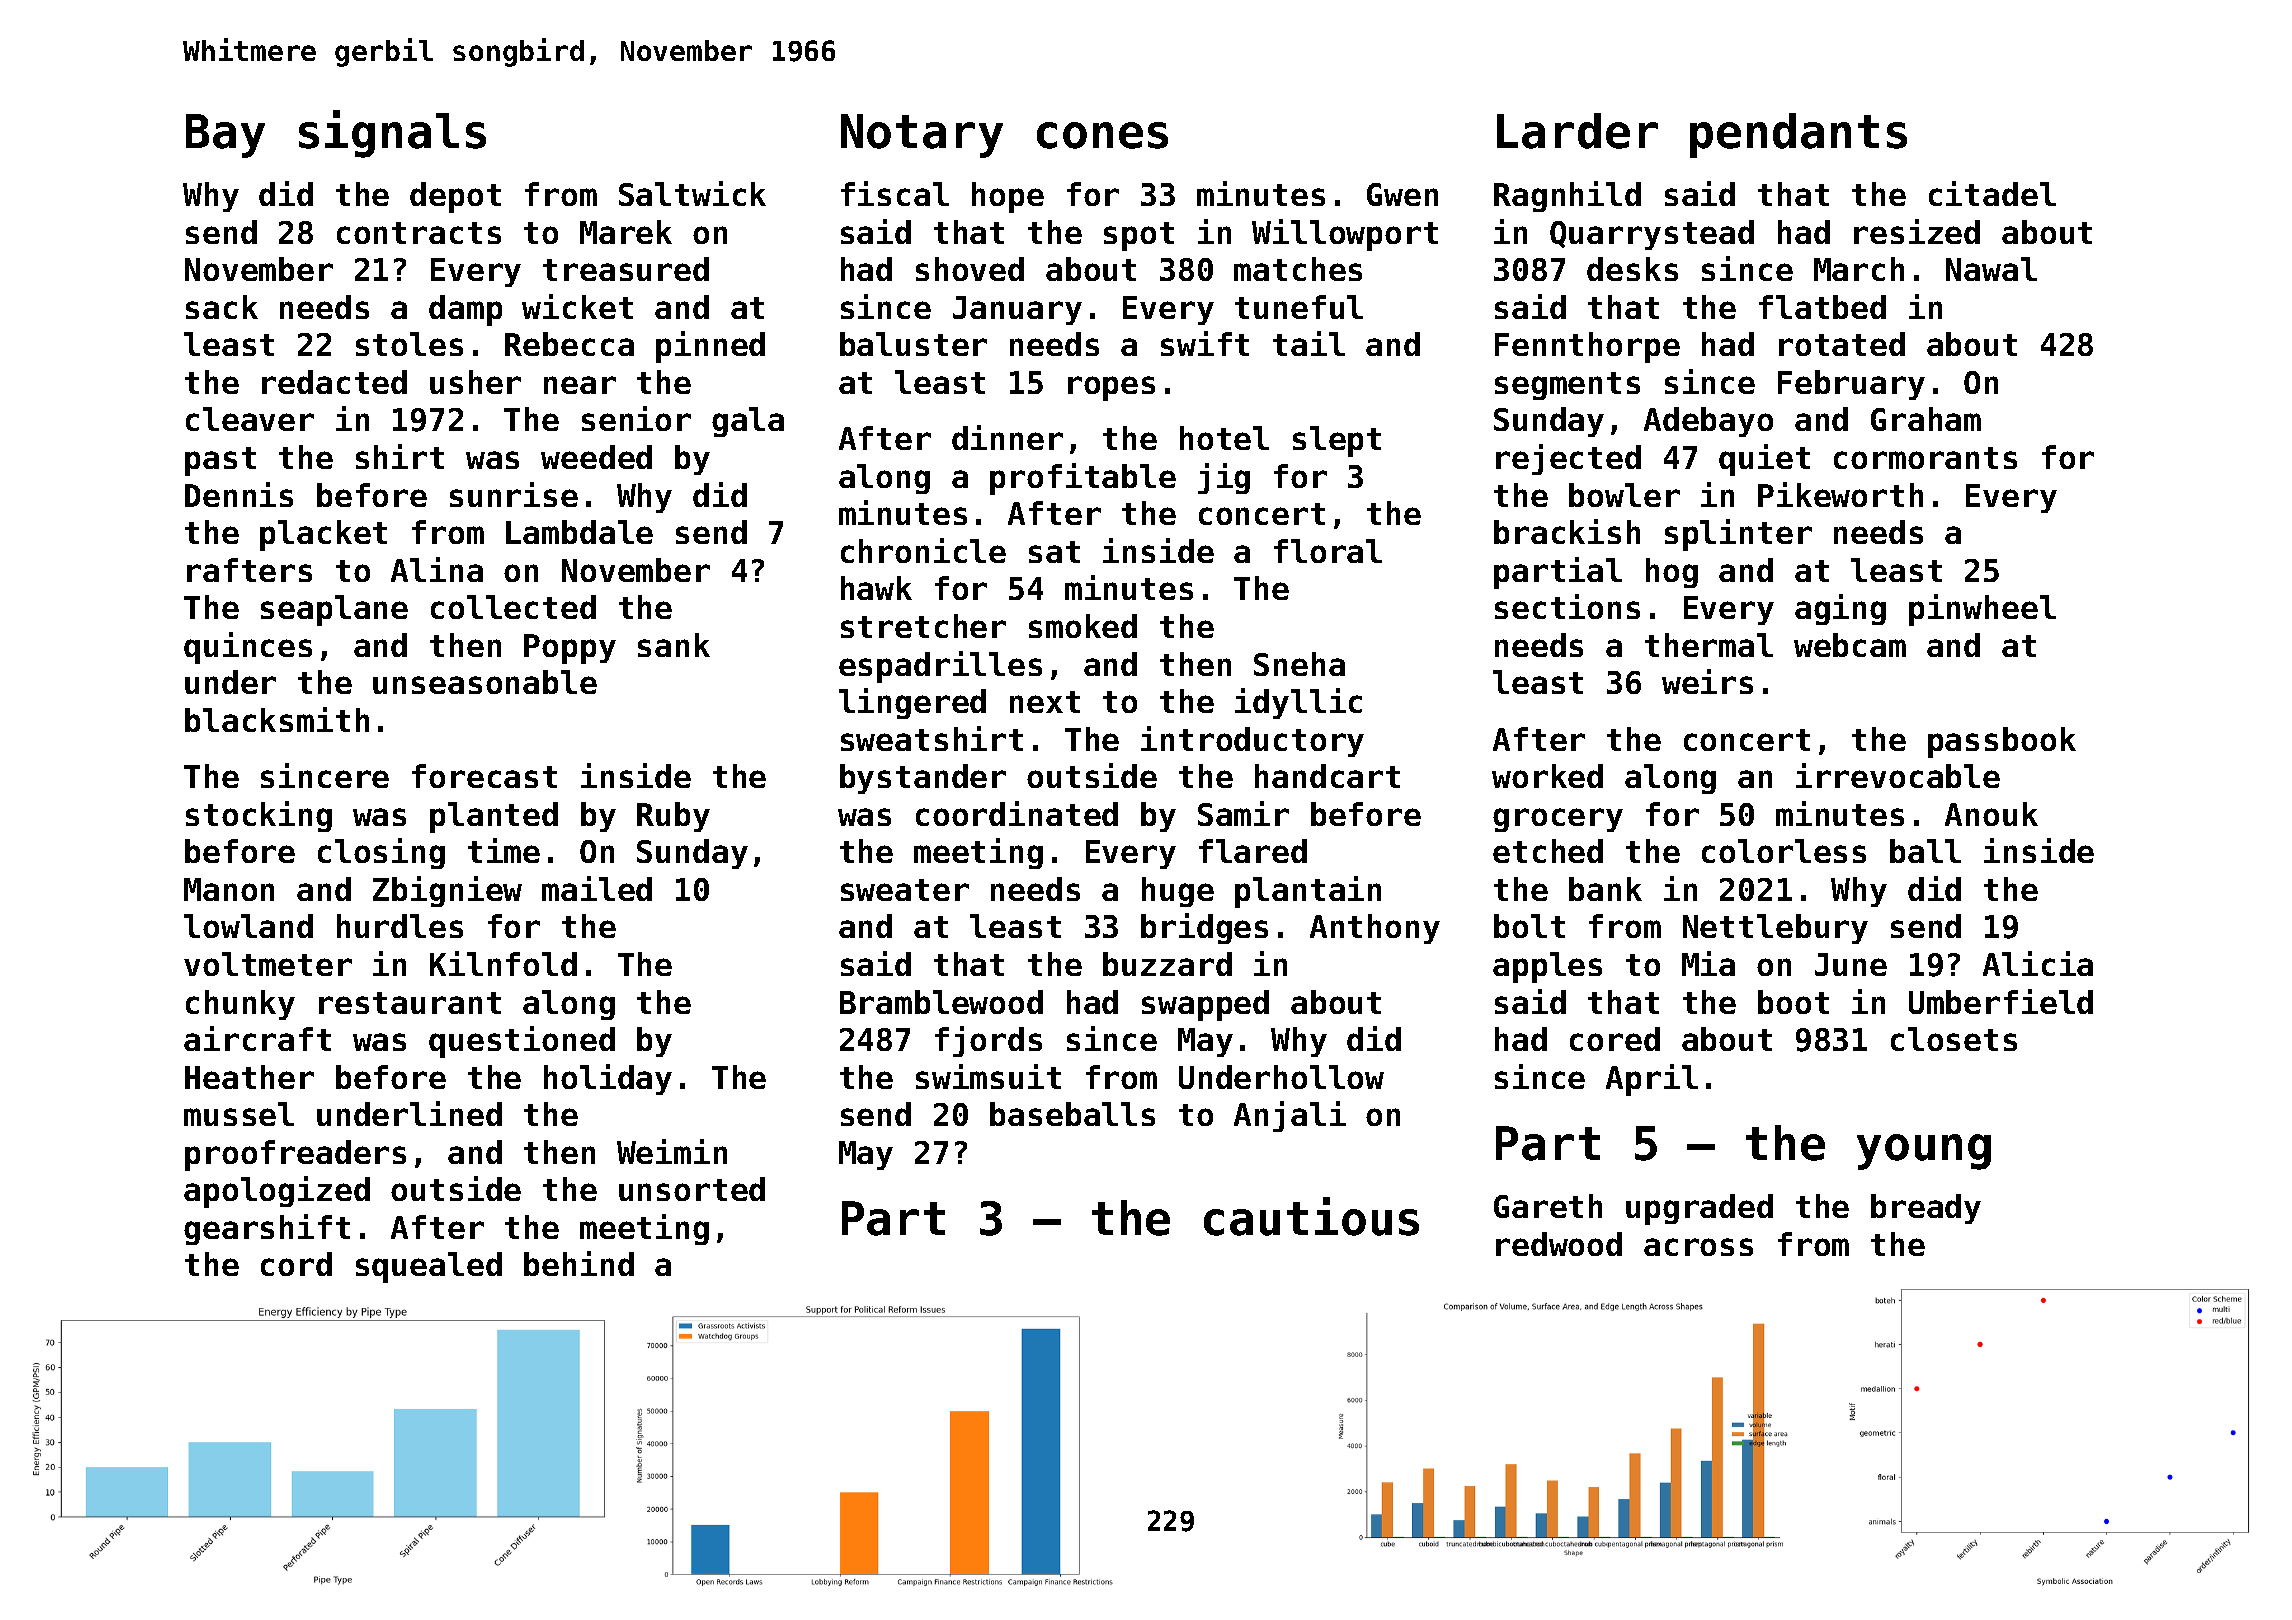 The width and height of the image is (2292, 1620). Describe the element at coordinates (429, 1267) in the image. I see `squealed` at that location.
